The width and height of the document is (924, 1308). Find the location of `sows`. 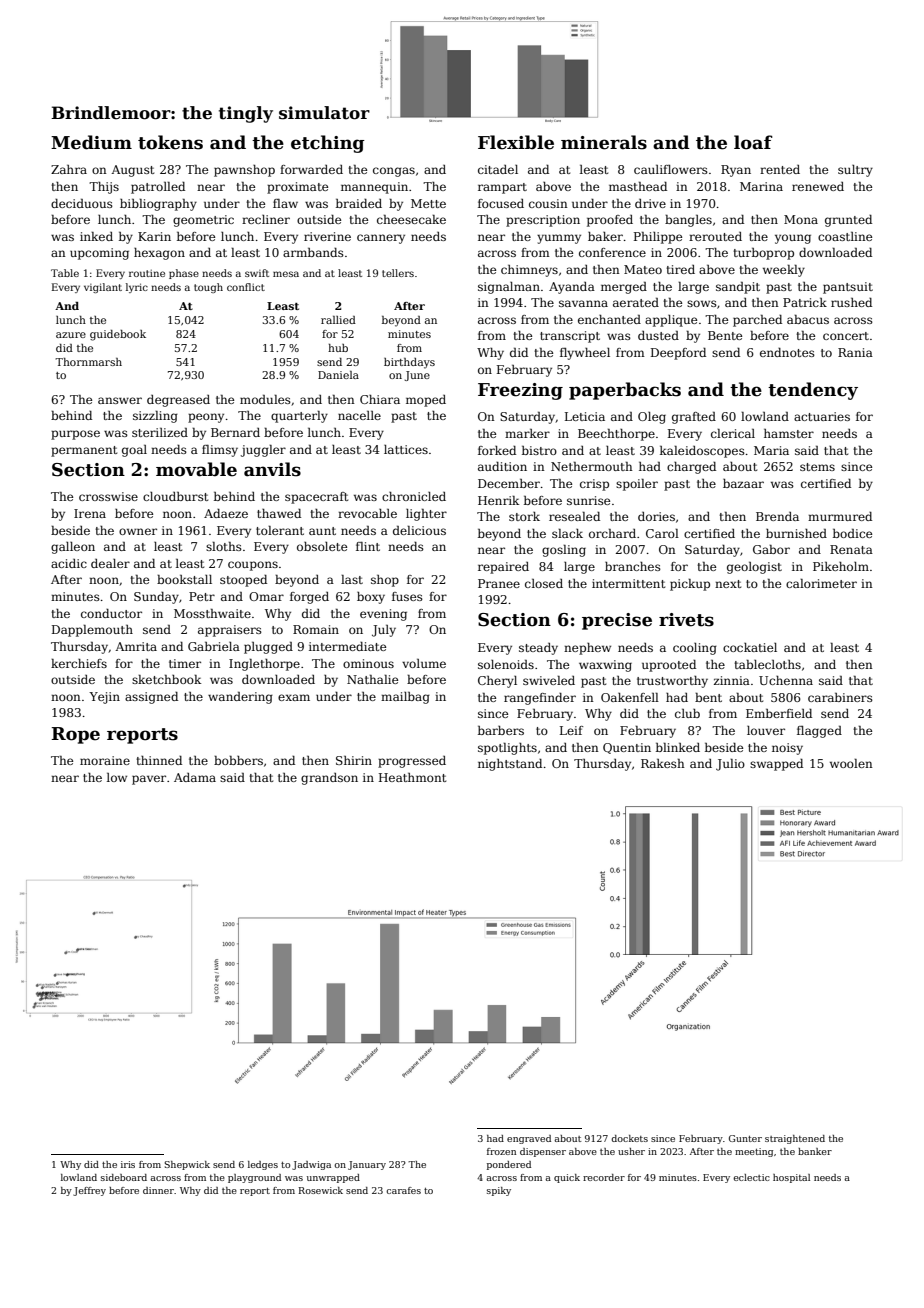

sows is located at coordinates (702, 303).
